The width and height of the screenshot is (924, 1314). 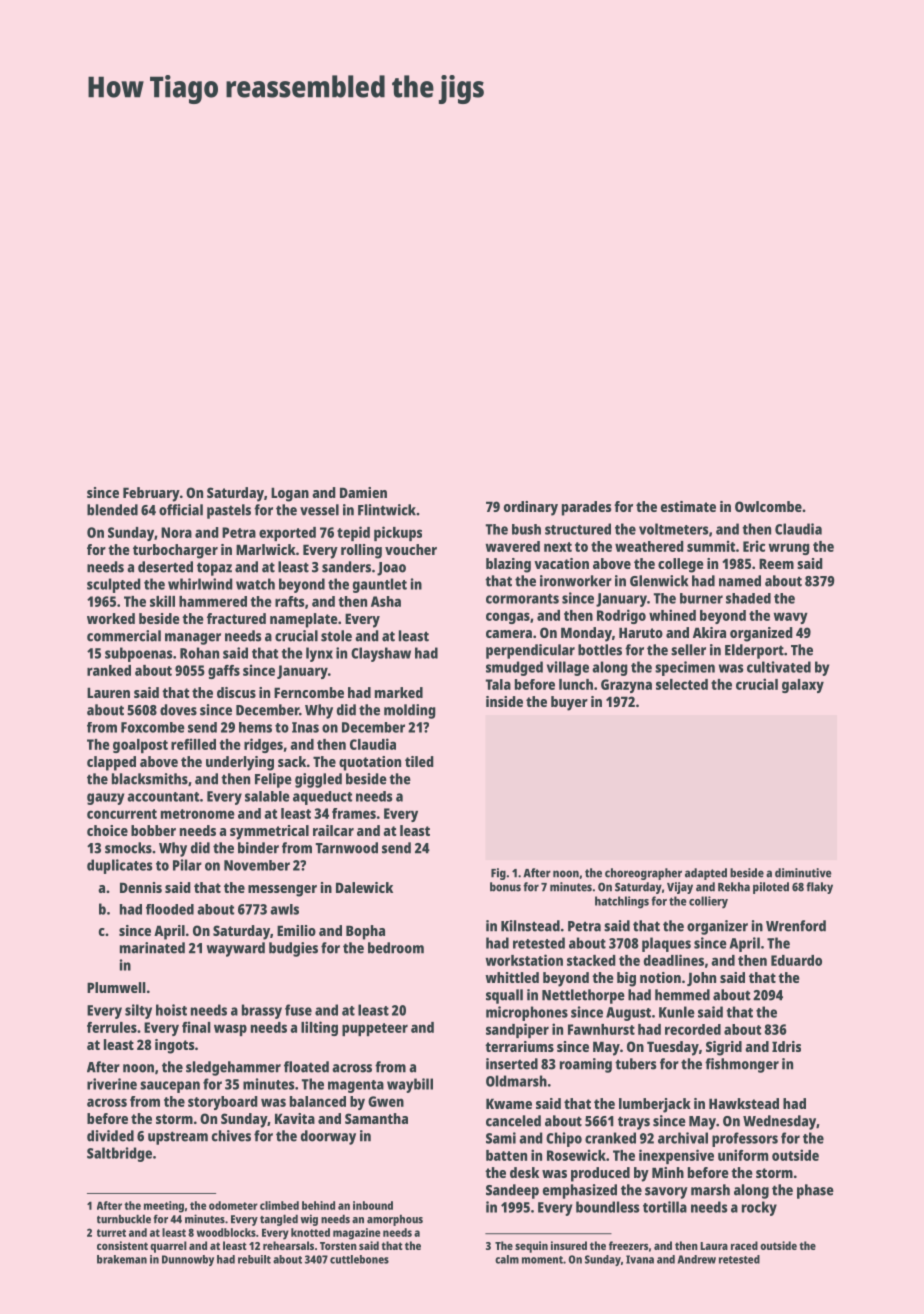 I want to click on Reem, so click(x=776, y=563).
